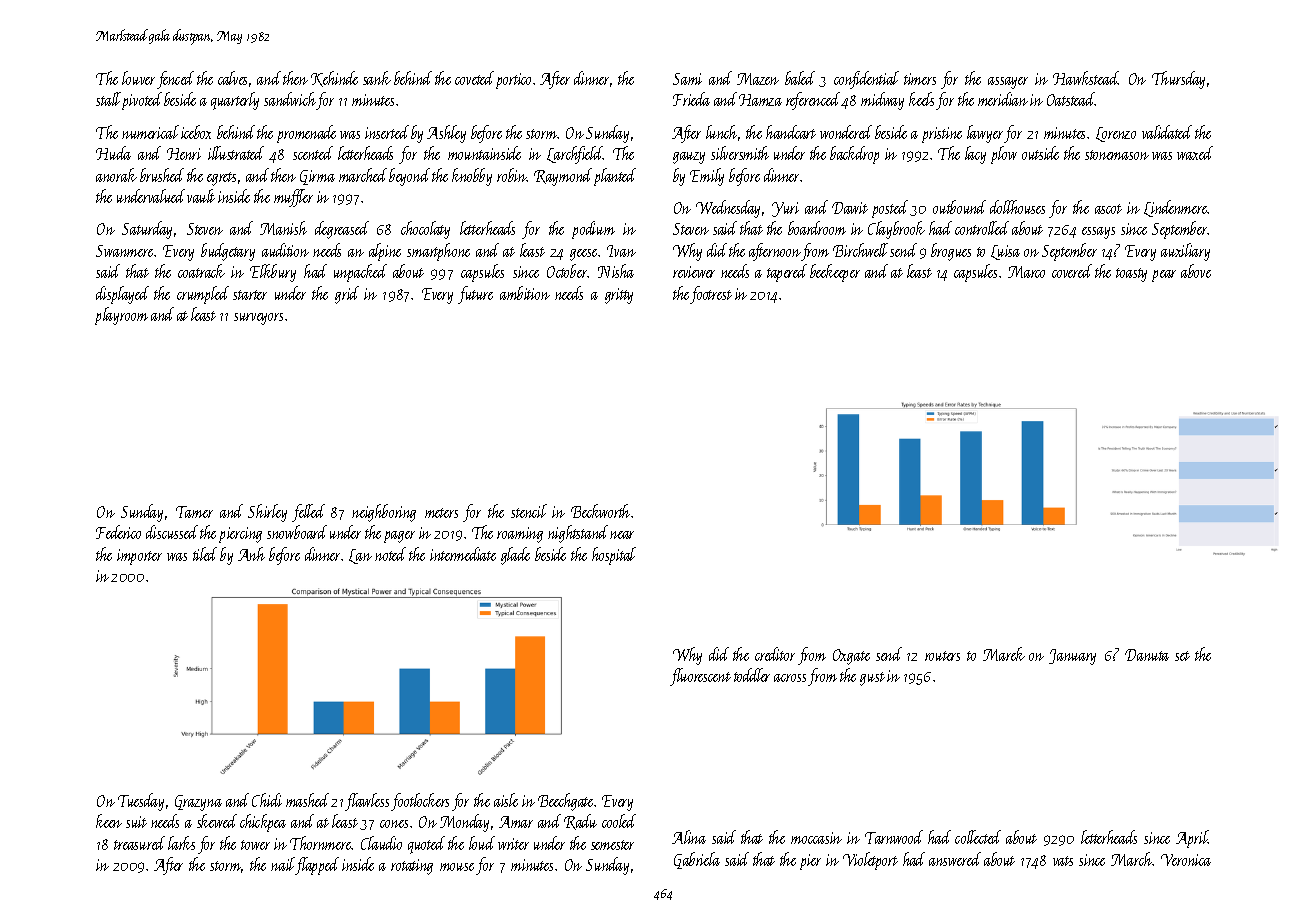  Describe the element at coordinates (920, 79) in the page. I see `timers` at that location.
